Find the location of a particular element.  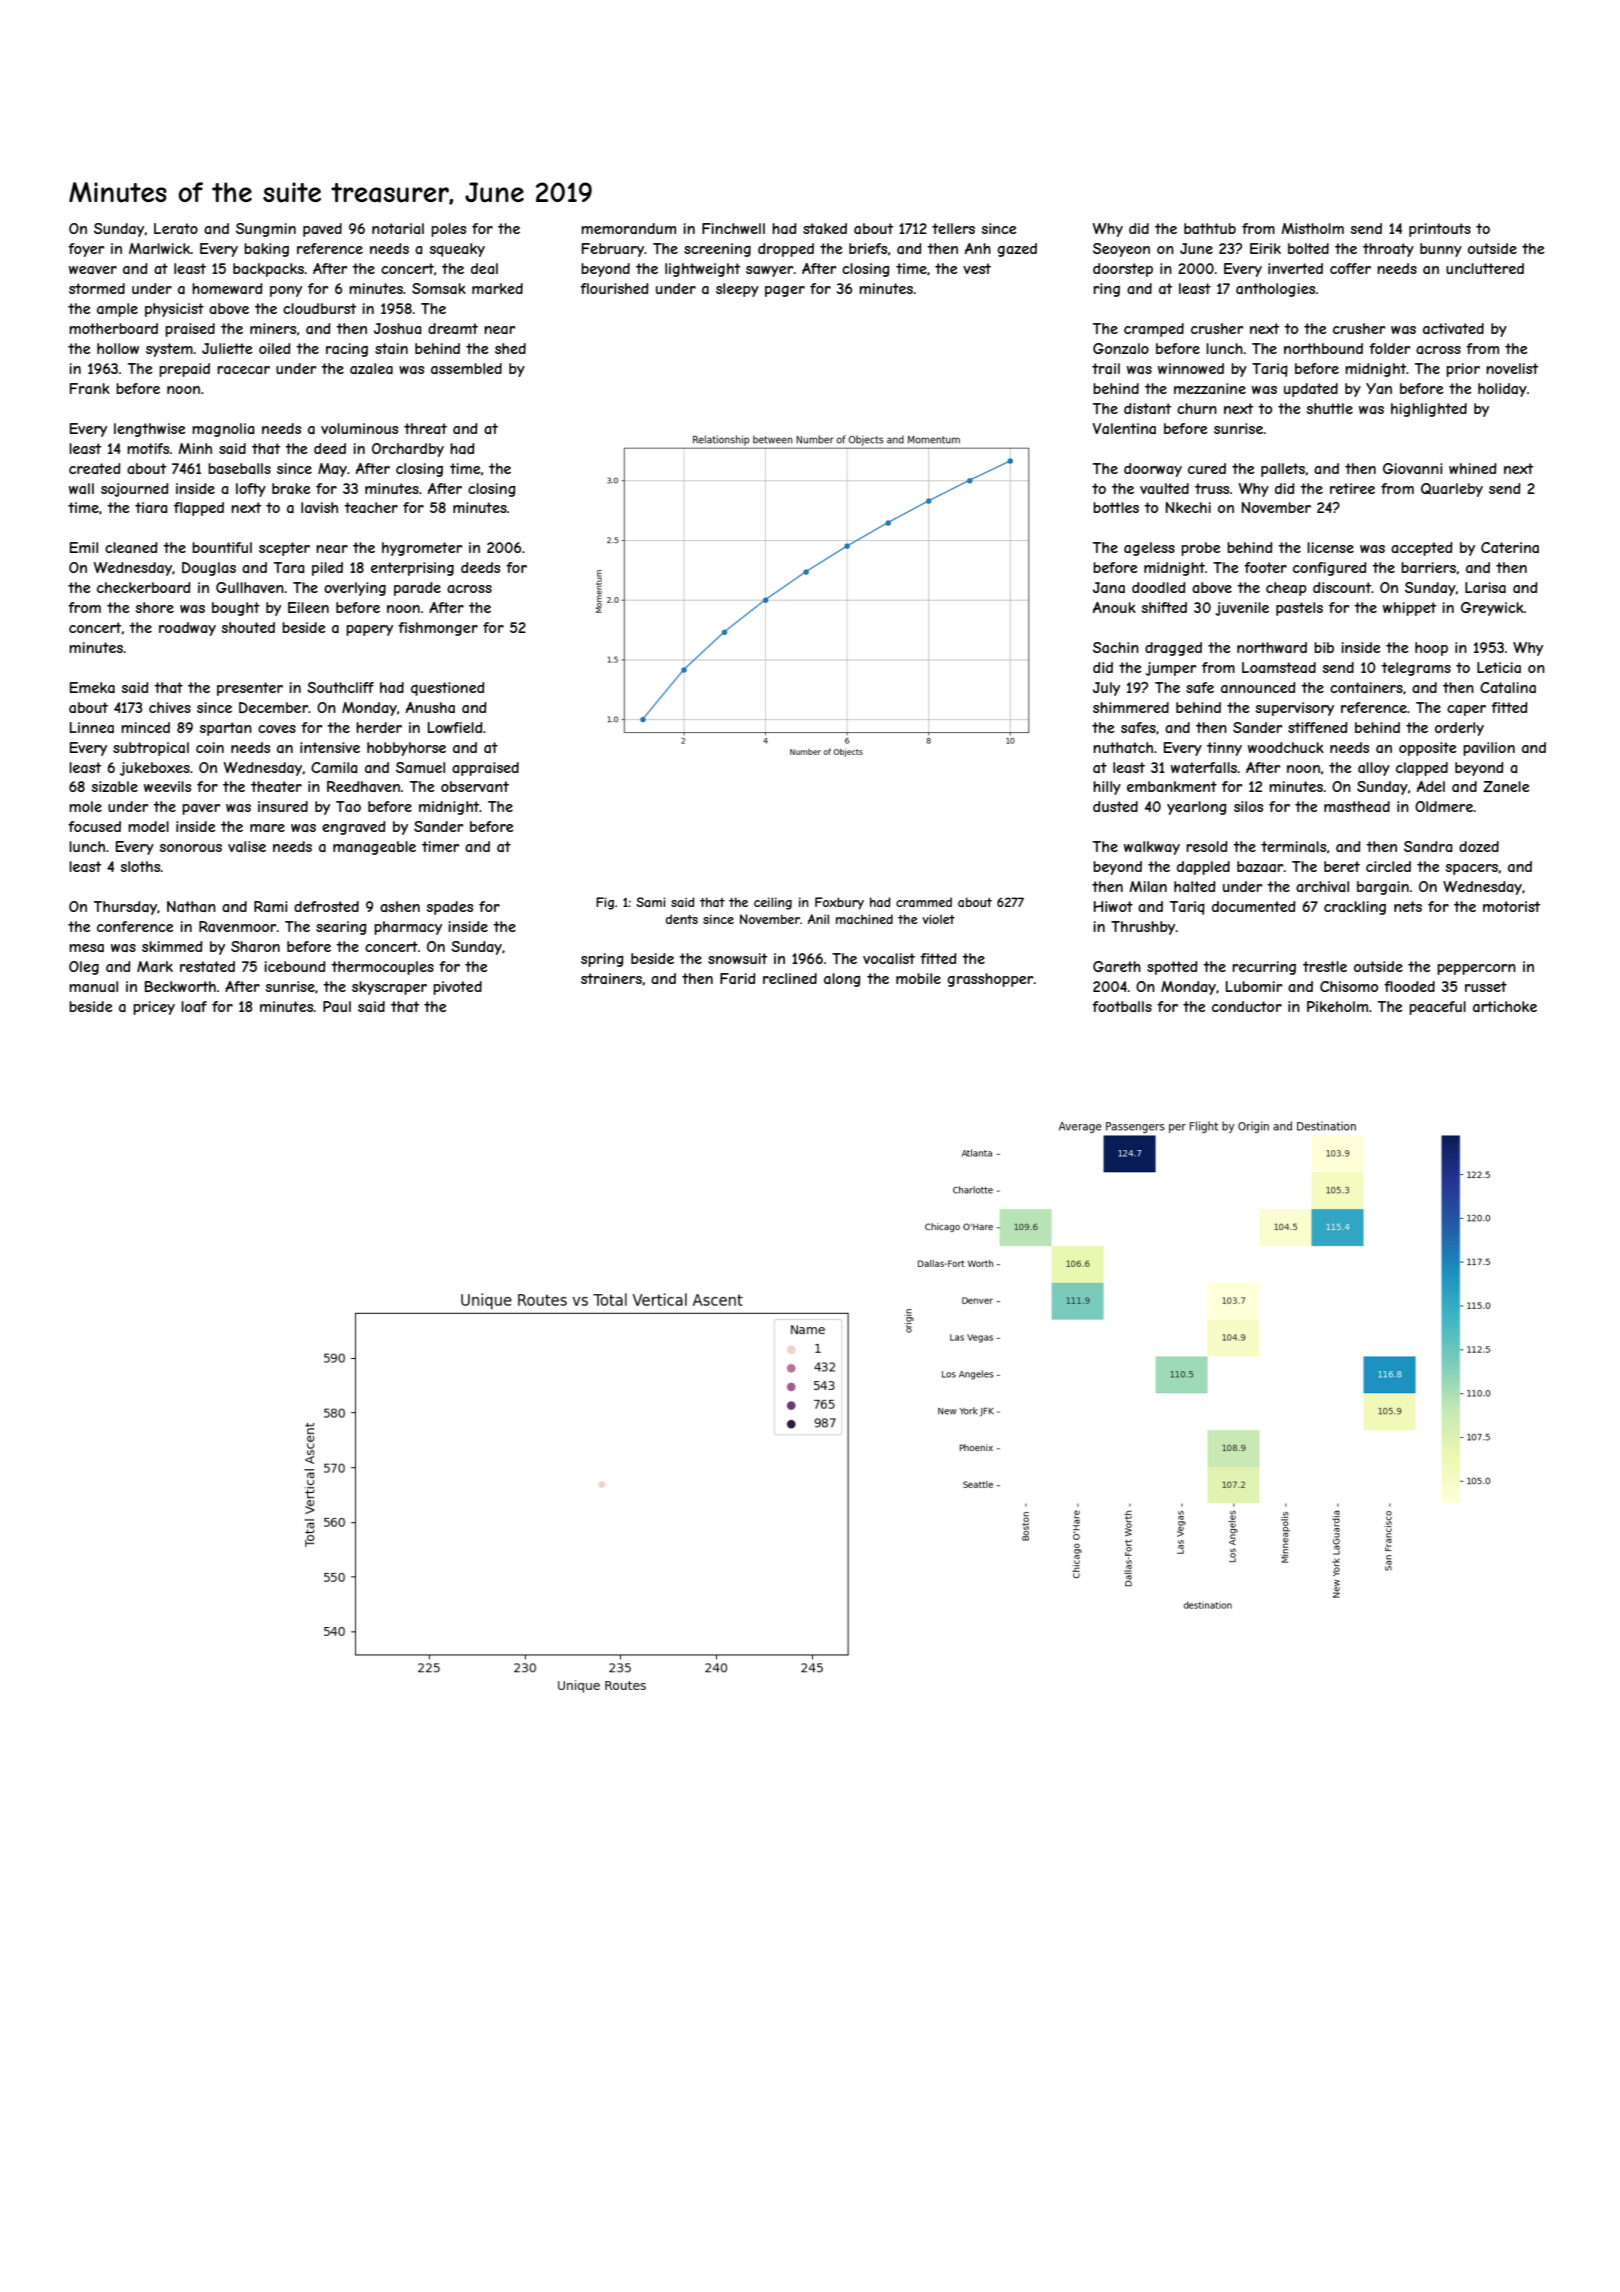

pharmacy is located at coordinates (408, 928).
